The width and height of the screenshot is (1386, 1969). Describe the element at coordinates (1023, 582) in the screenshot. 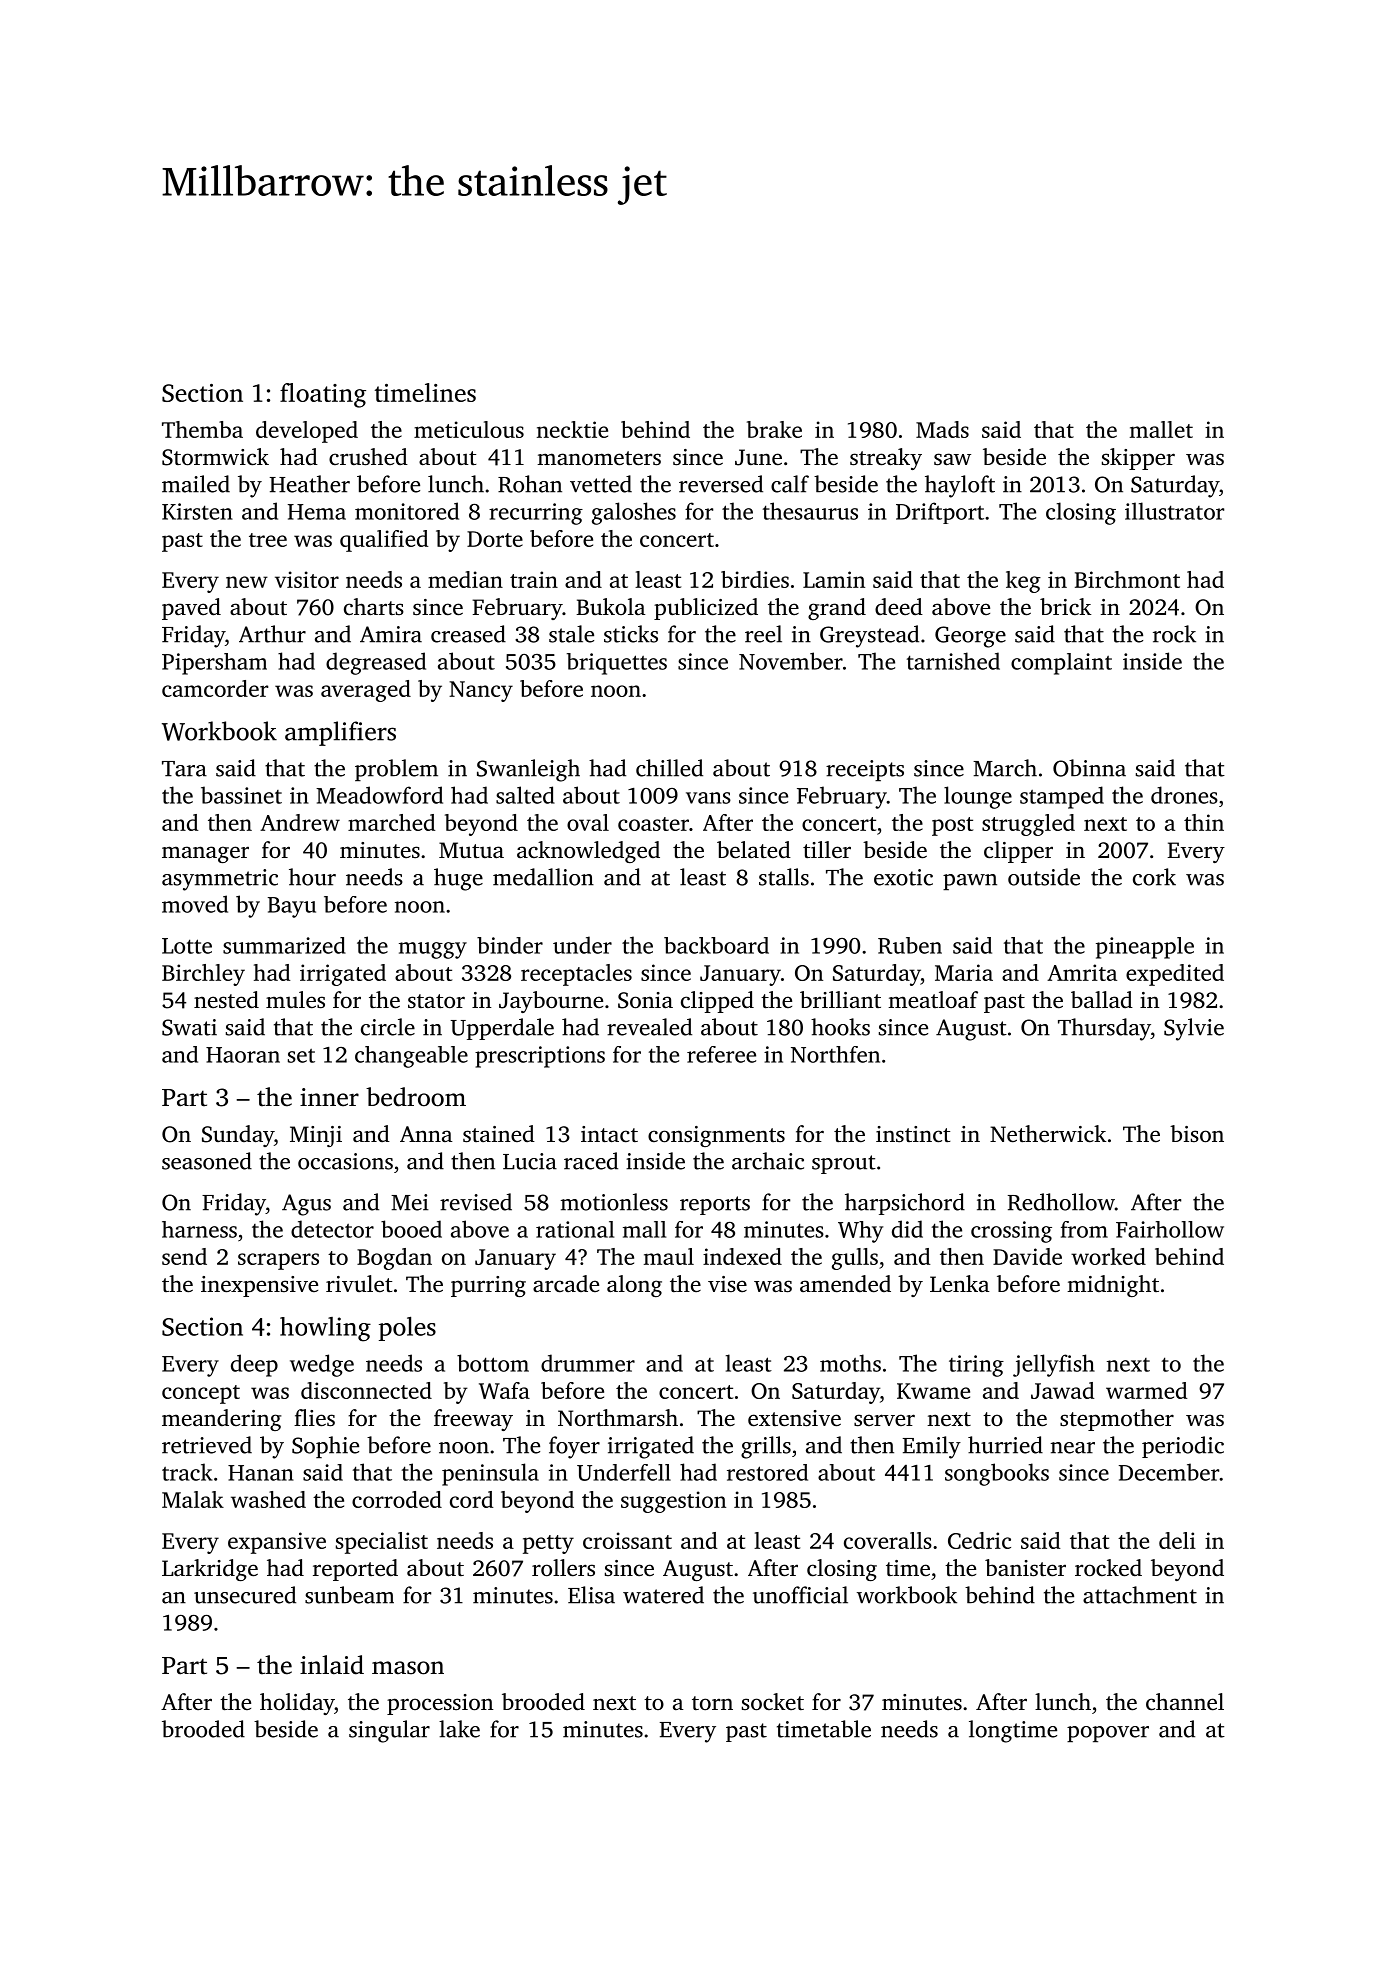

I see `keg` at that location.
